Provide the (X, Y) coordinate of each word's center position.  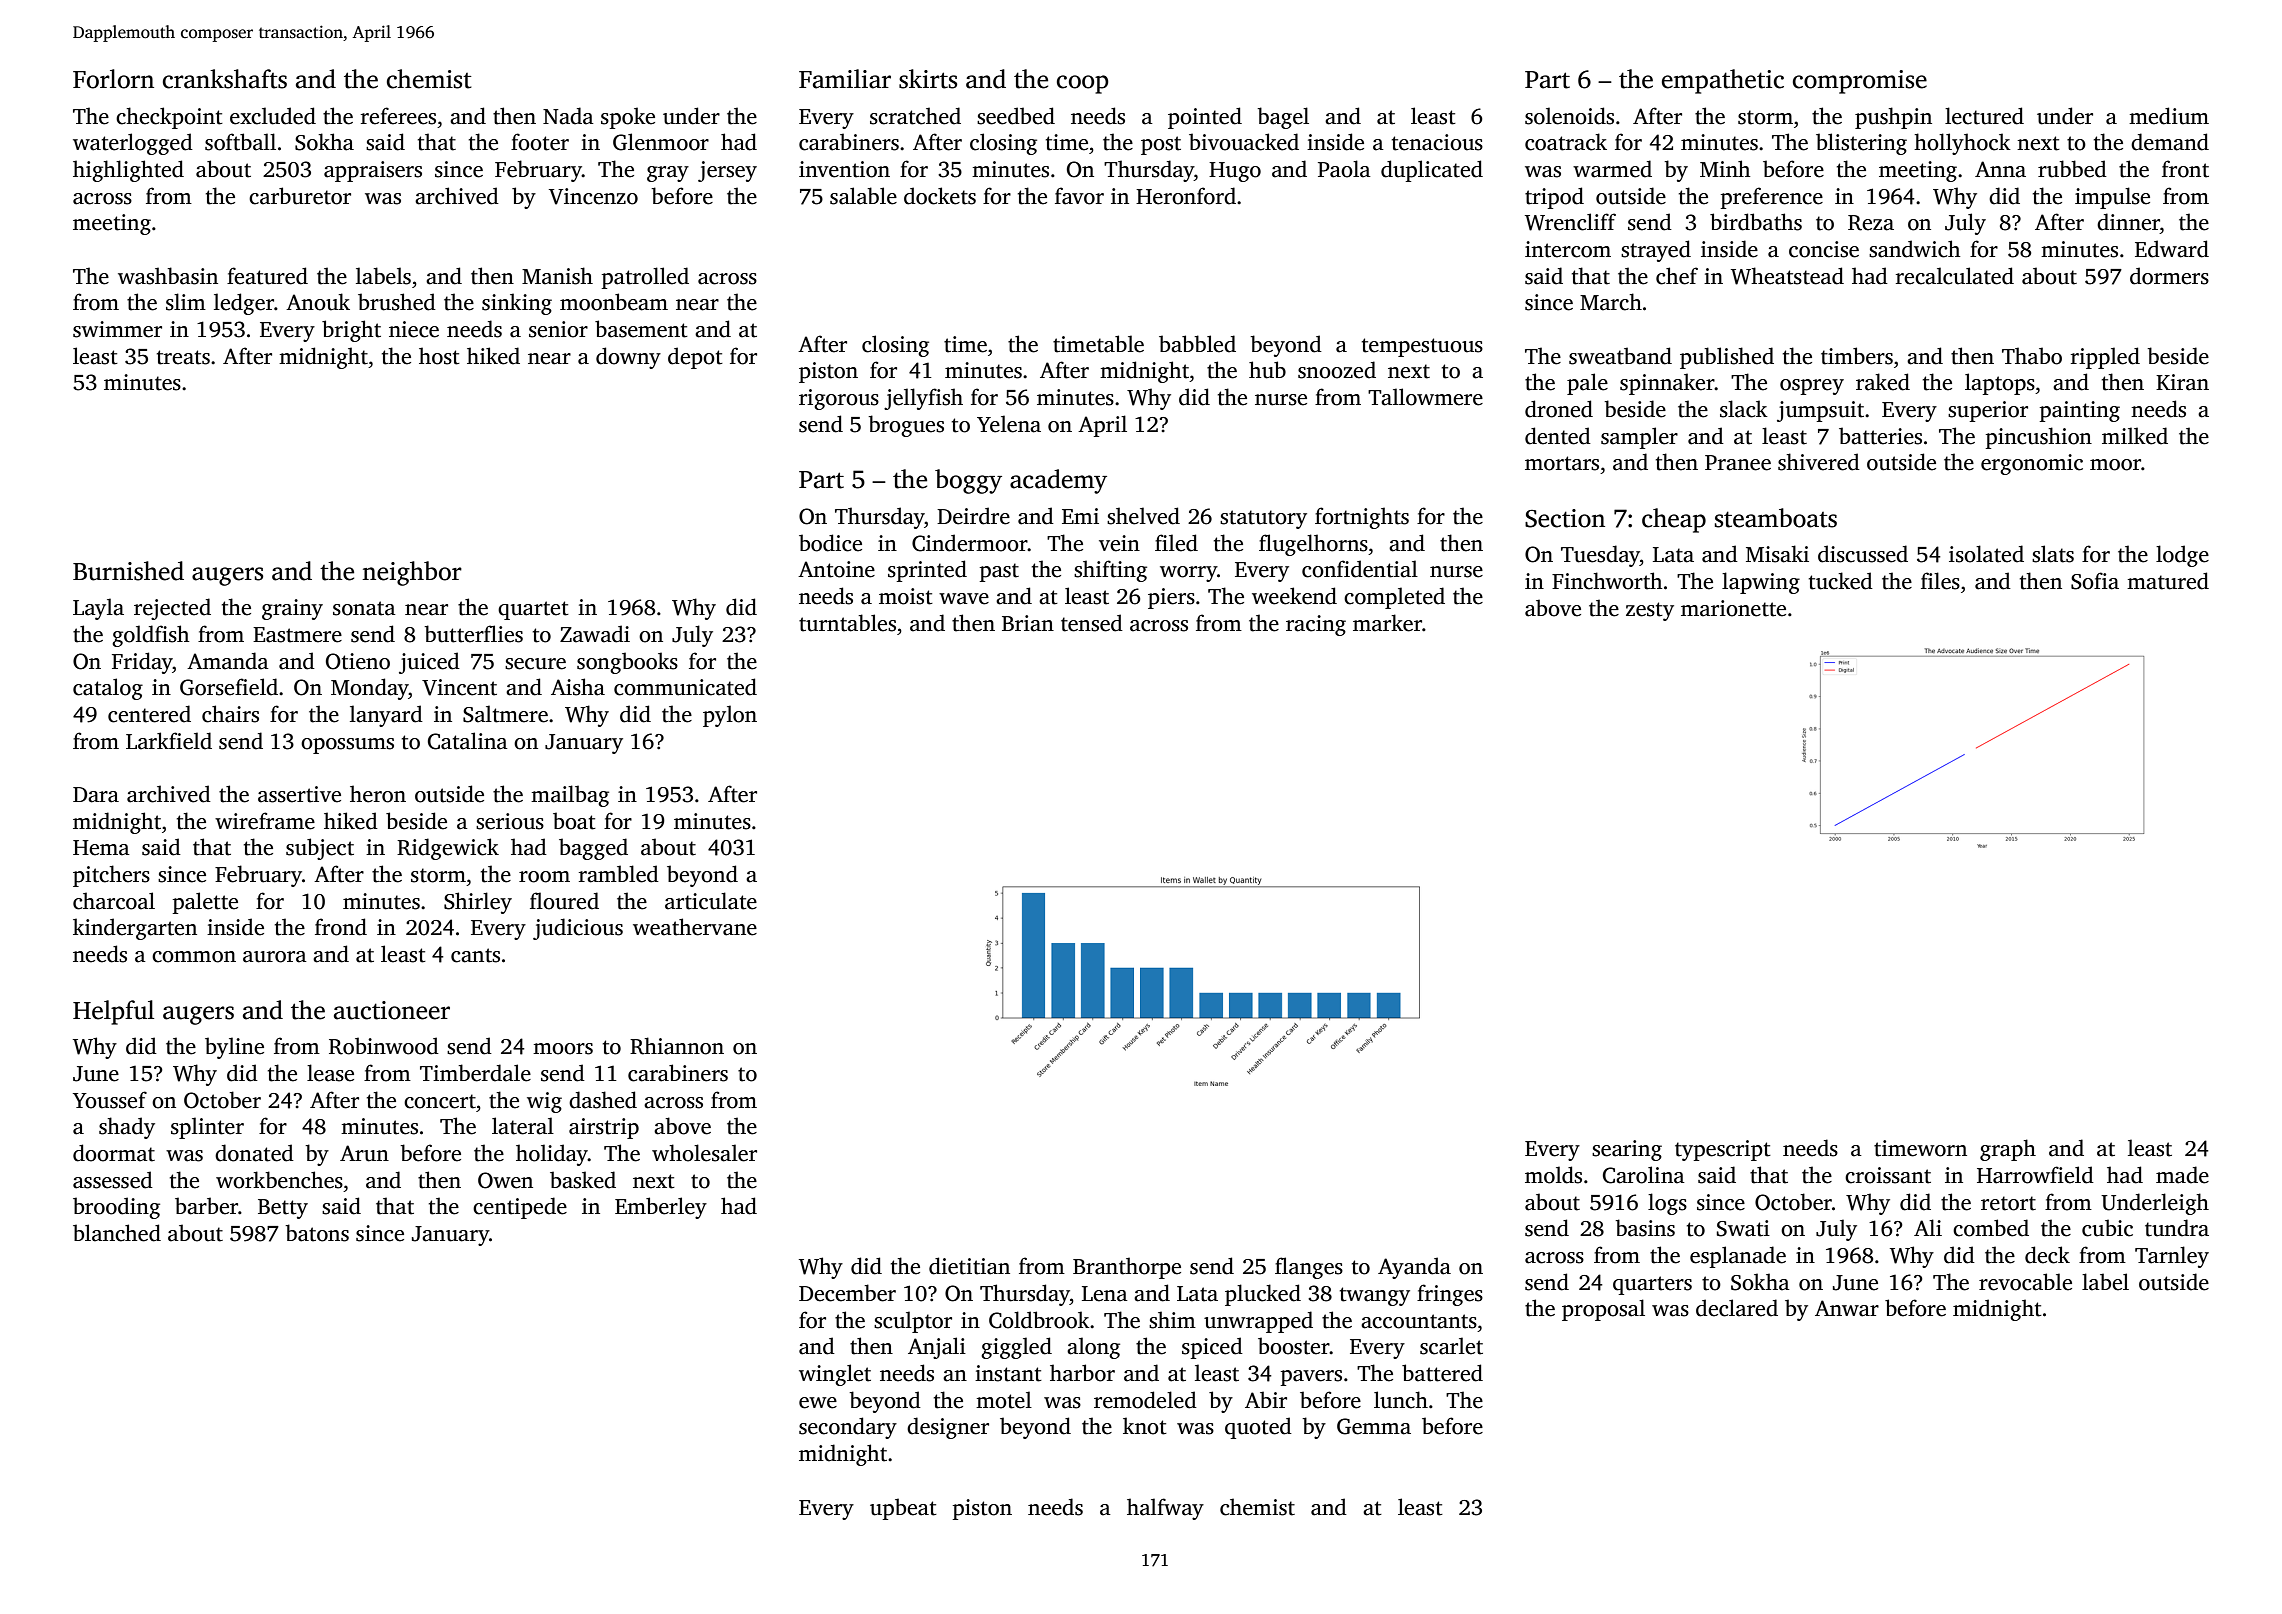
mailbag (570, 796)
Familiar (845, 79)
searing (1627, 1150)
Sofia (2095, 581)
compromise (1860, 82)
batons (317, 1233)
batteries (1880, 436)
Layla (98, 609)
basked (583, 1180)
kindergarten (135, 929)
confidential (1360, 569)
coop (1083, 84)
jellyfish (923, 399)
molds (1553, 1175)
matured (2168, 581)
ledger (244, 304)
